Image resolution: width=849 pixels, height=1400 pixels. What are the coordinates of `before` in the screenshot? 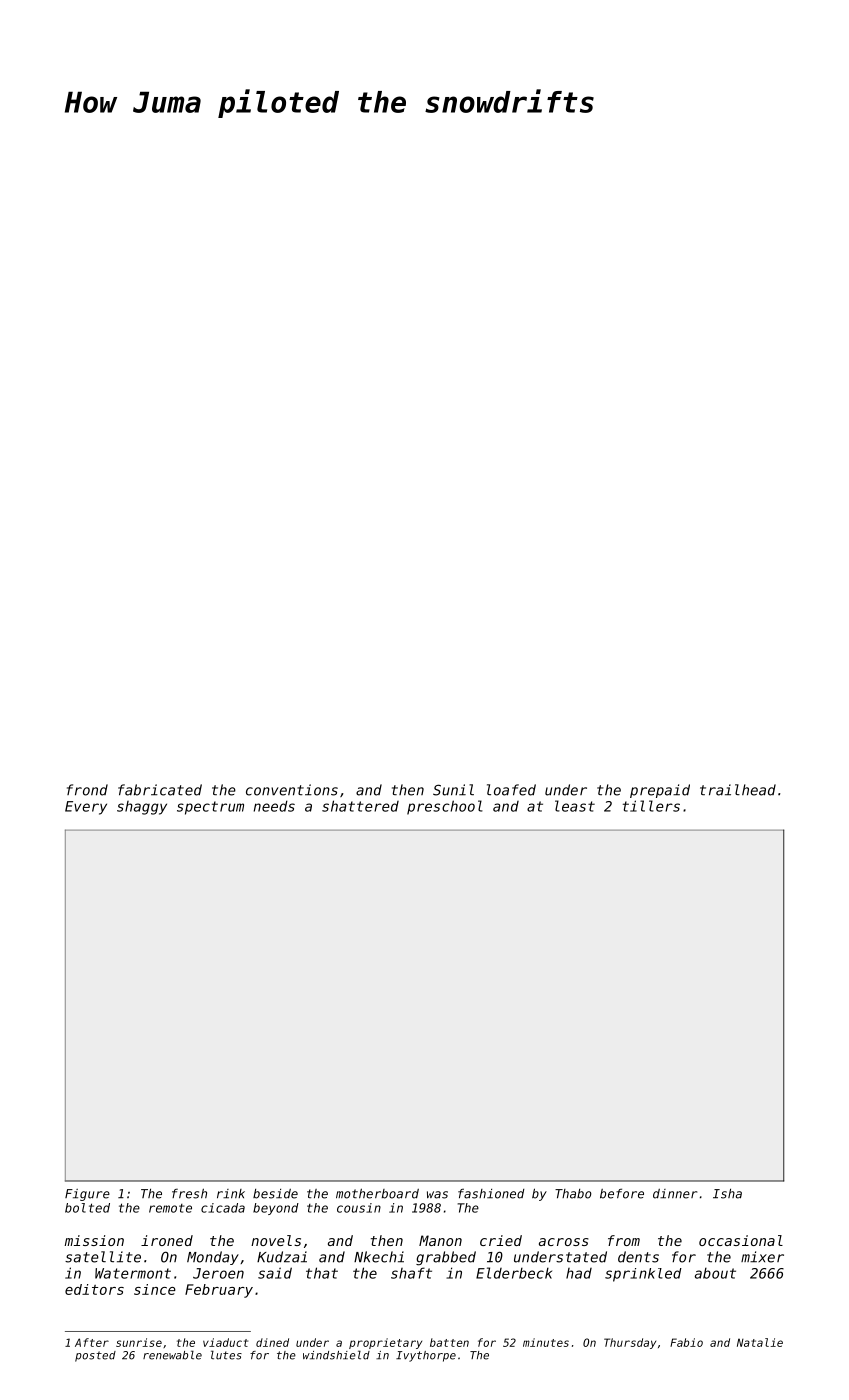 It's located at (622, 1193).
